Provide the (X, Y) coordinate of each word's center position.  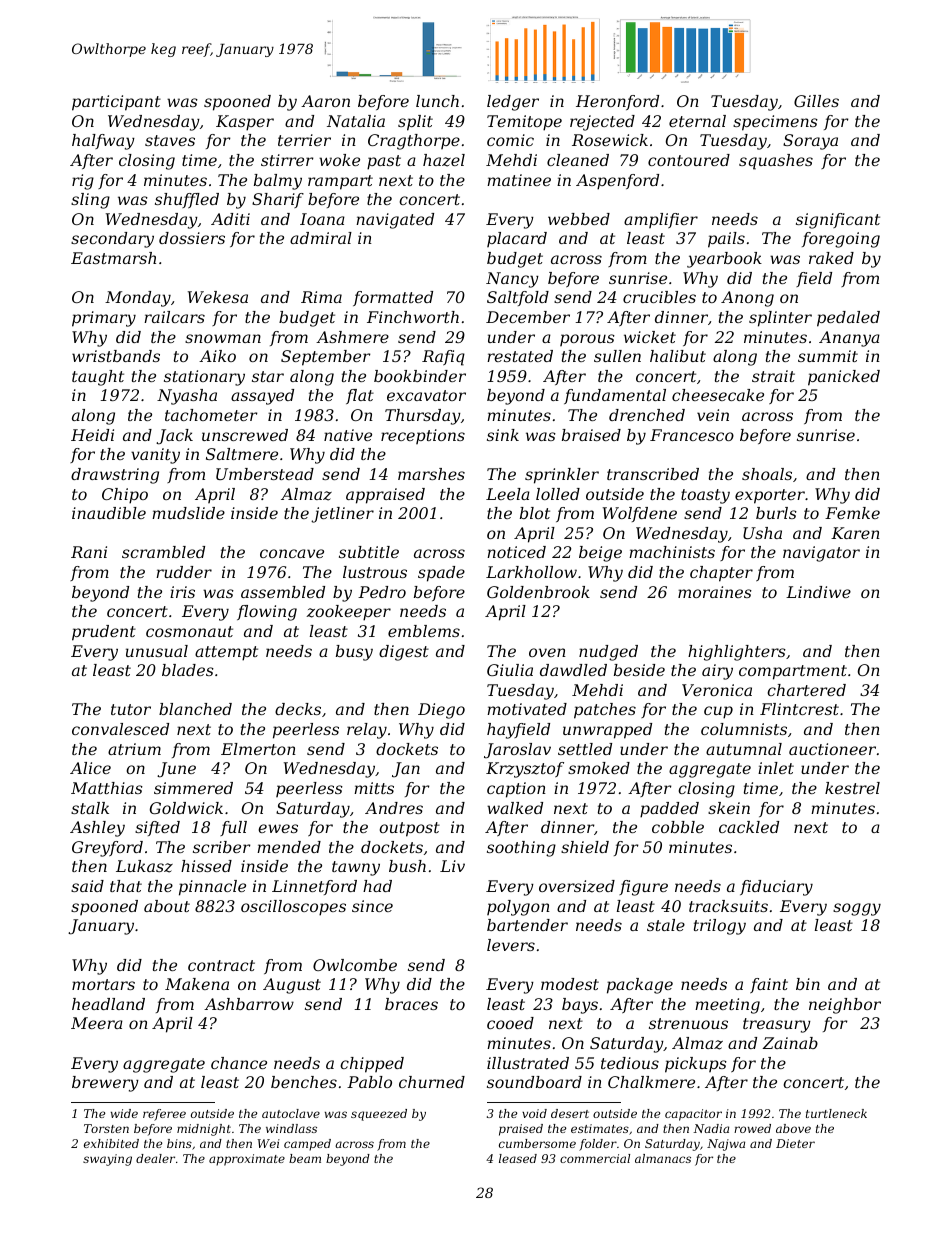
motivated (527, 709)
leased (518, 1158)
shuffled (187, 200)
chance (239, 1063)
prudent (104, 633)
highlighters (737, 653)
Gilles (816, 101)
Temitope (524, 123)
